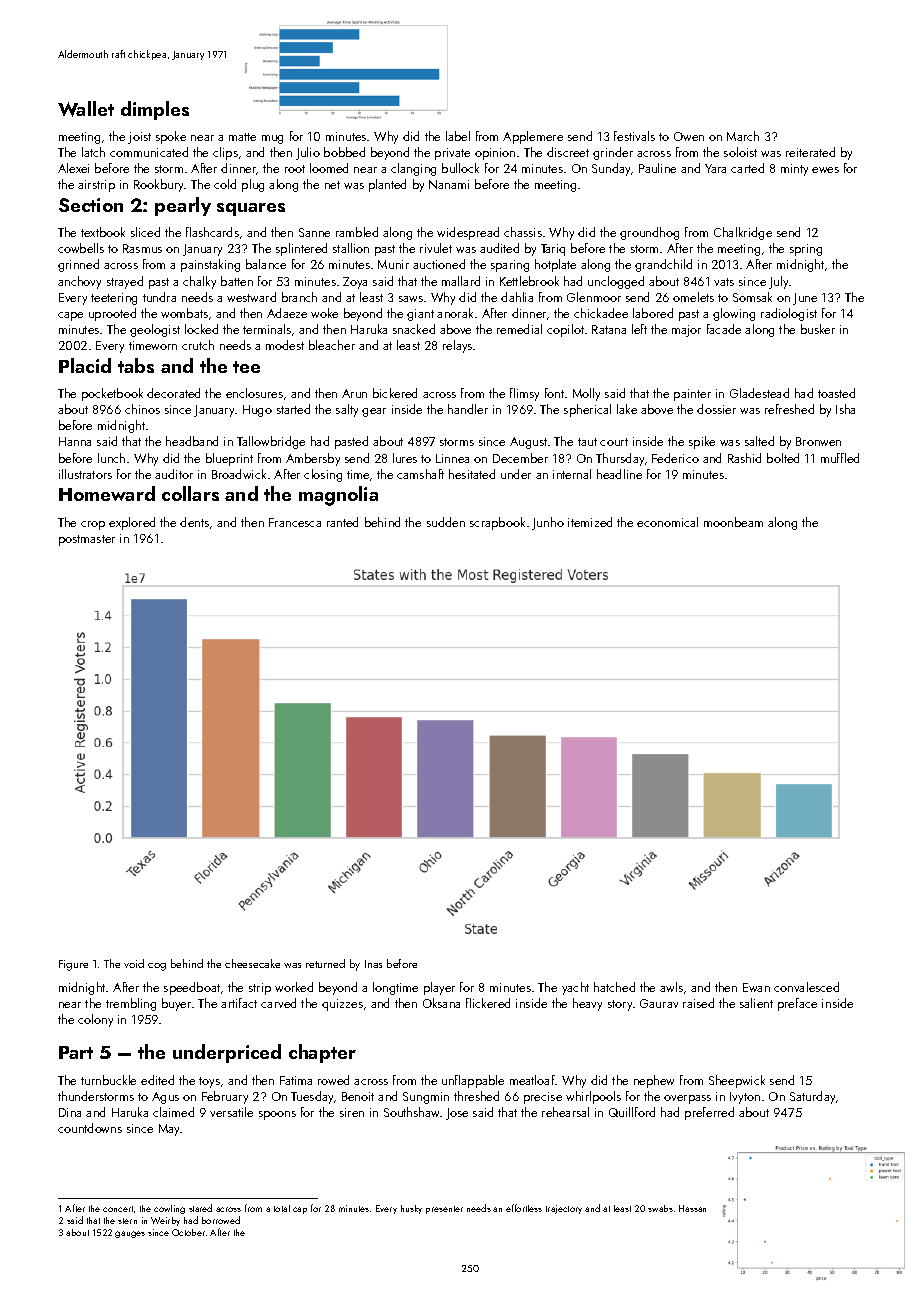  What do you see at coordinates (614, 987) in the screenshot?
I see `hatched` at bounding box center [614, 987].
